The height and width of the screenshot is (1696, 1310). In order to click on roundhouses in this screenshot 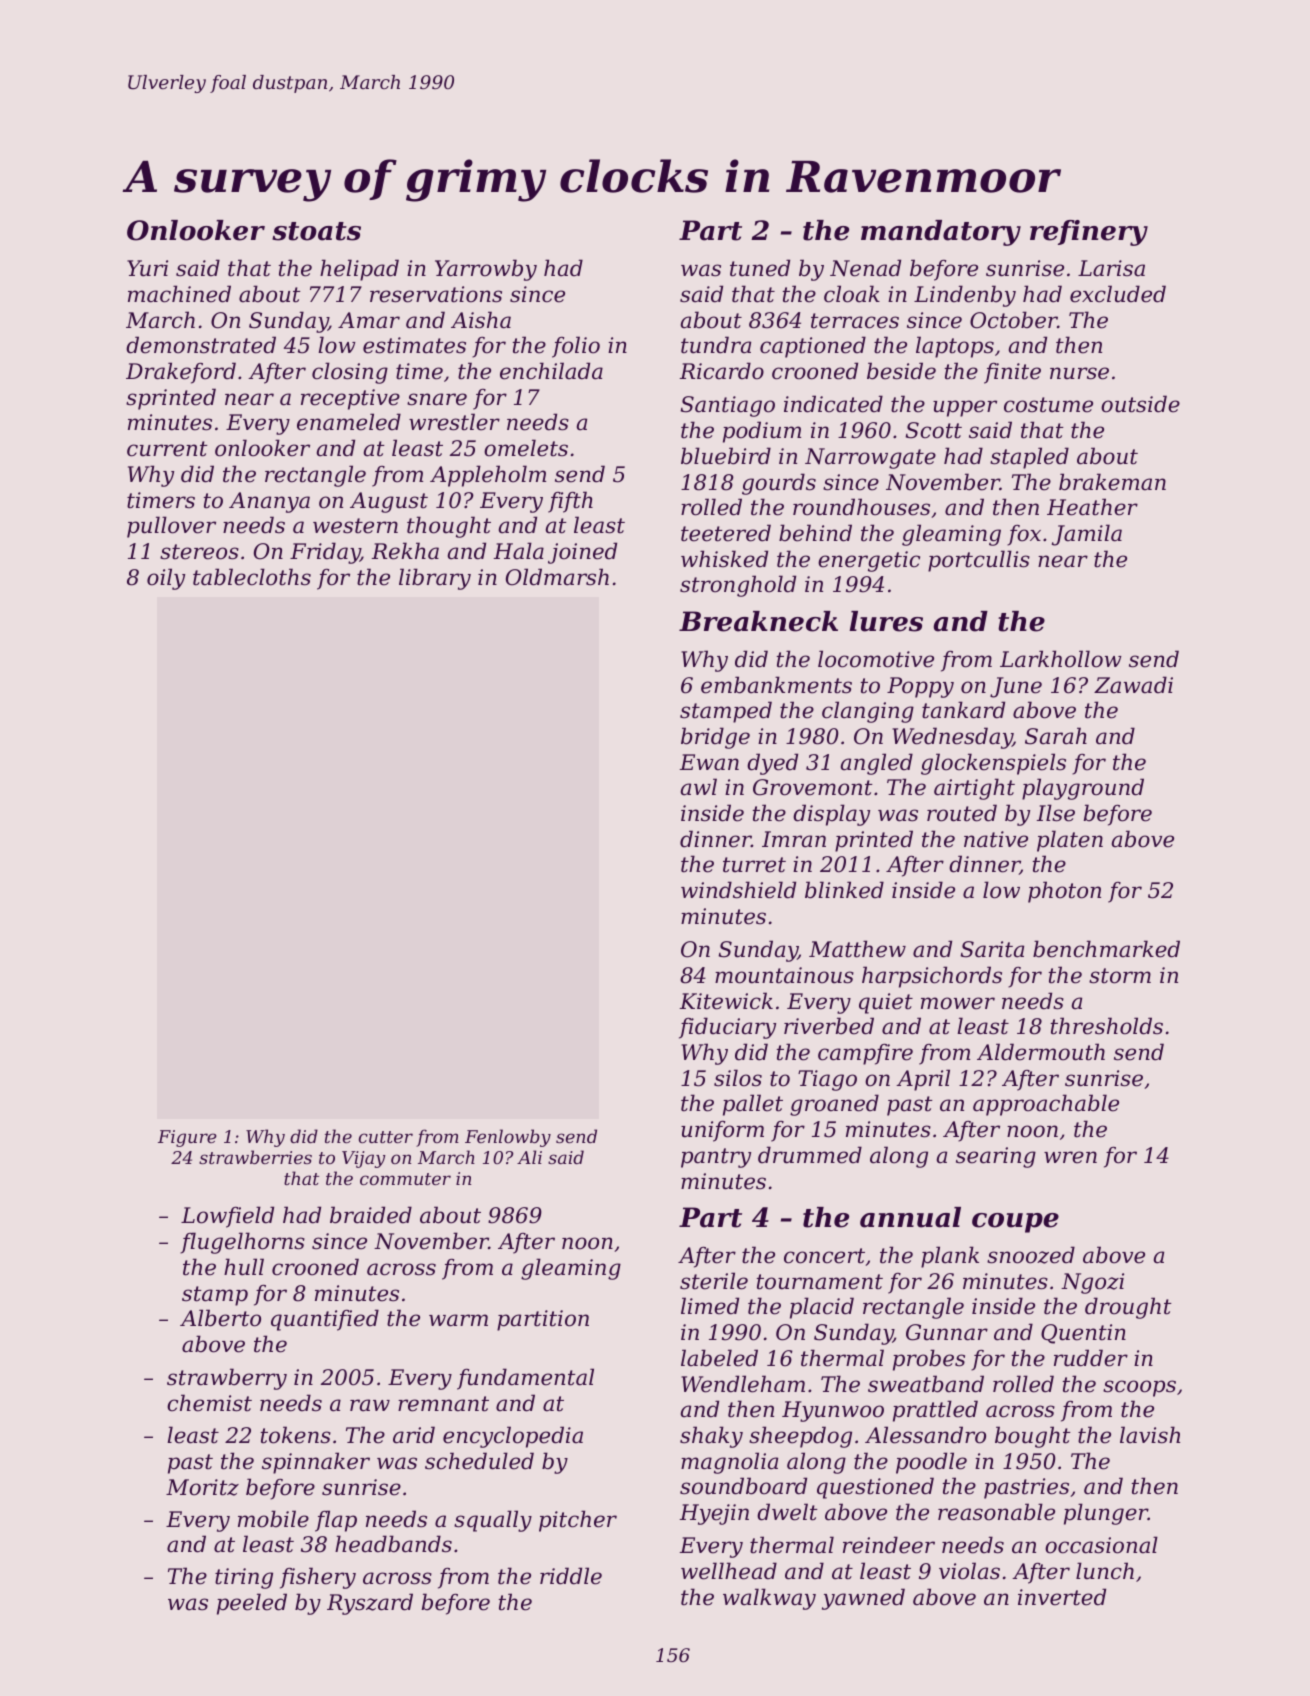, I will do `click(861, 507)`.
